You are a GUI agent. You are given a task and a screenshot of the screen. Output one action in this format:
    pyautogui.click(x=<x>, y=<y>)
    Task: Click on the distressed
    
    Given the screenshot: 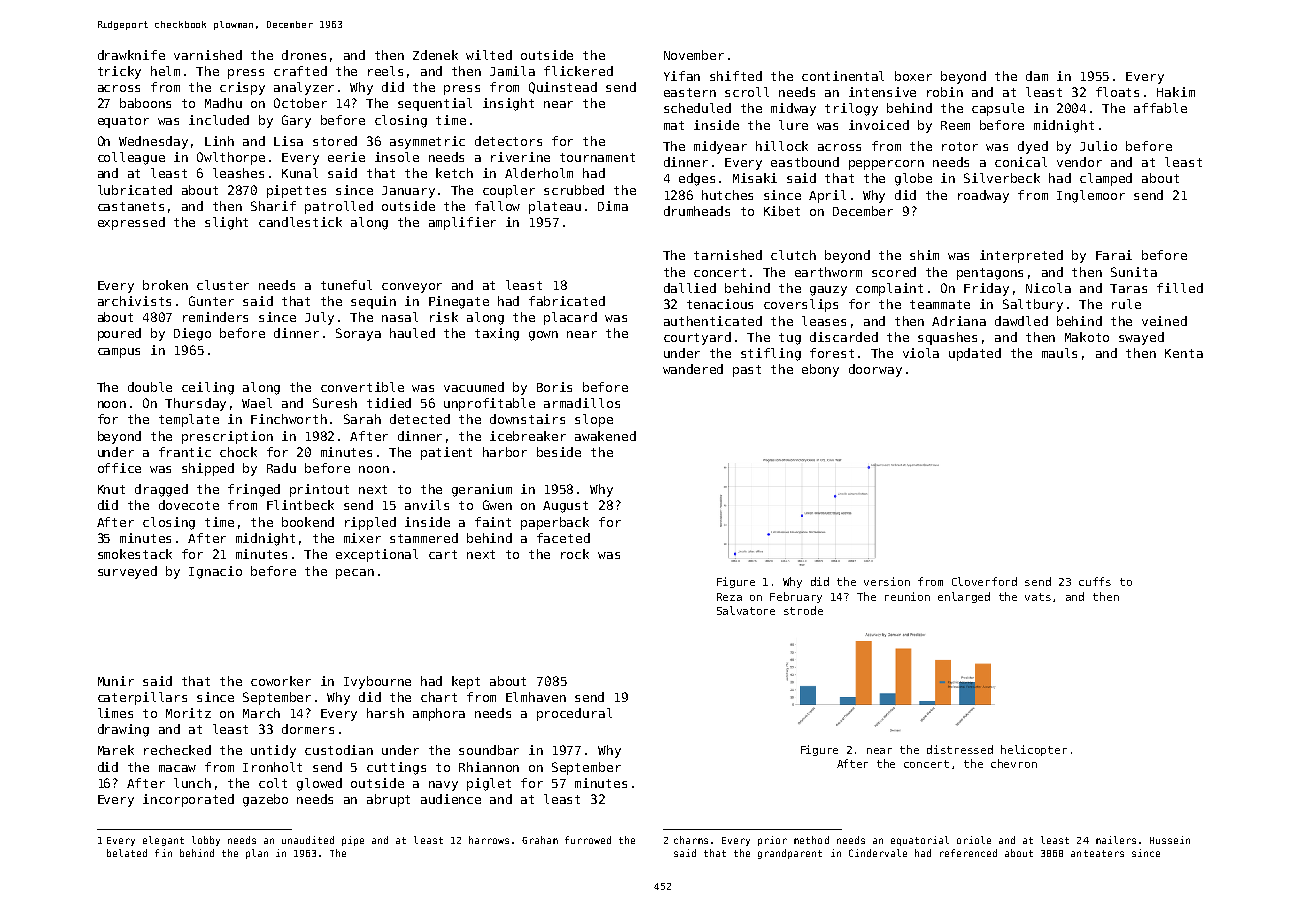 What is the action you would take?
    pyautogui.click(x=960, y=749)
